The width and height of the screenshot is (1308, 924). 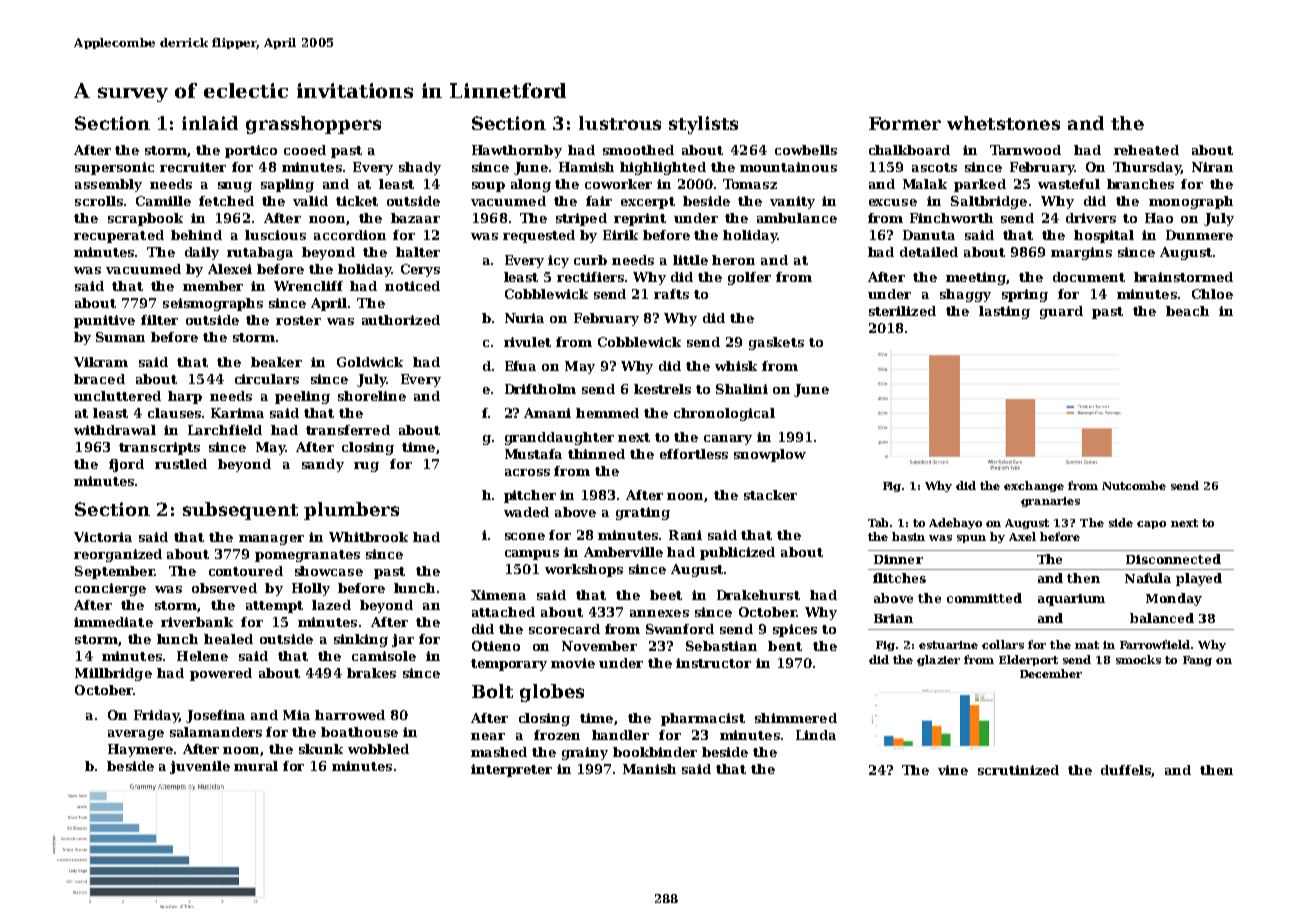 What do you see at coordinates (1146, 150) in the screenshot?
I see `reheated` at bounding box center [1146, 150].
